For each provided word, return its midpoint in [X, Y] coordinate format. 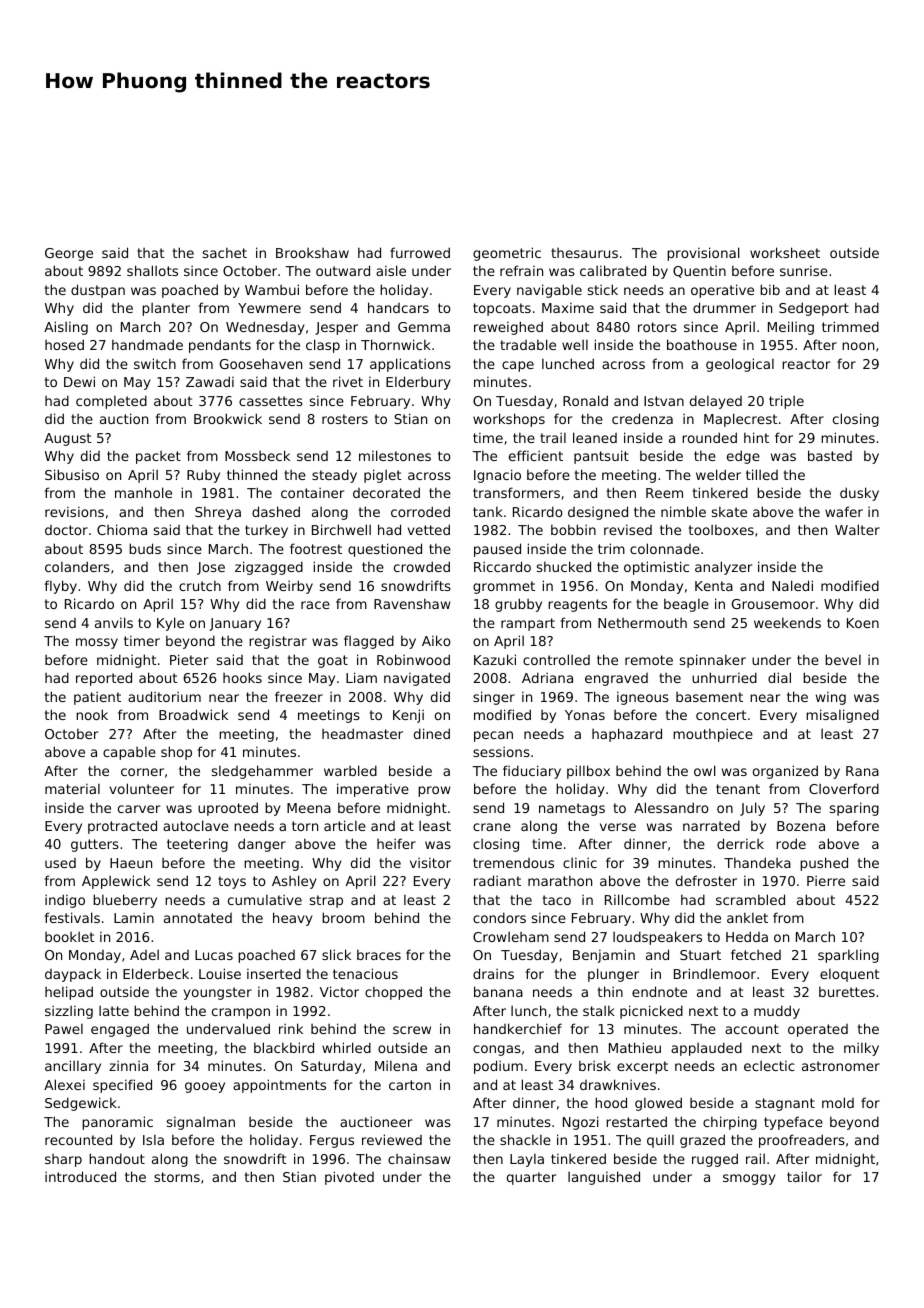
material [72, 789]
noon [858, 346]
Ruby [203, 476]
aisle [391, 270]
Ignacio [497, 476]
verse [618, 827]
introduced [80, 1176]
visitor [430, 863]
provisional [703, 254]
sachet [225, 252]
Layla [527, 1160]
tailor [804, 1176]
